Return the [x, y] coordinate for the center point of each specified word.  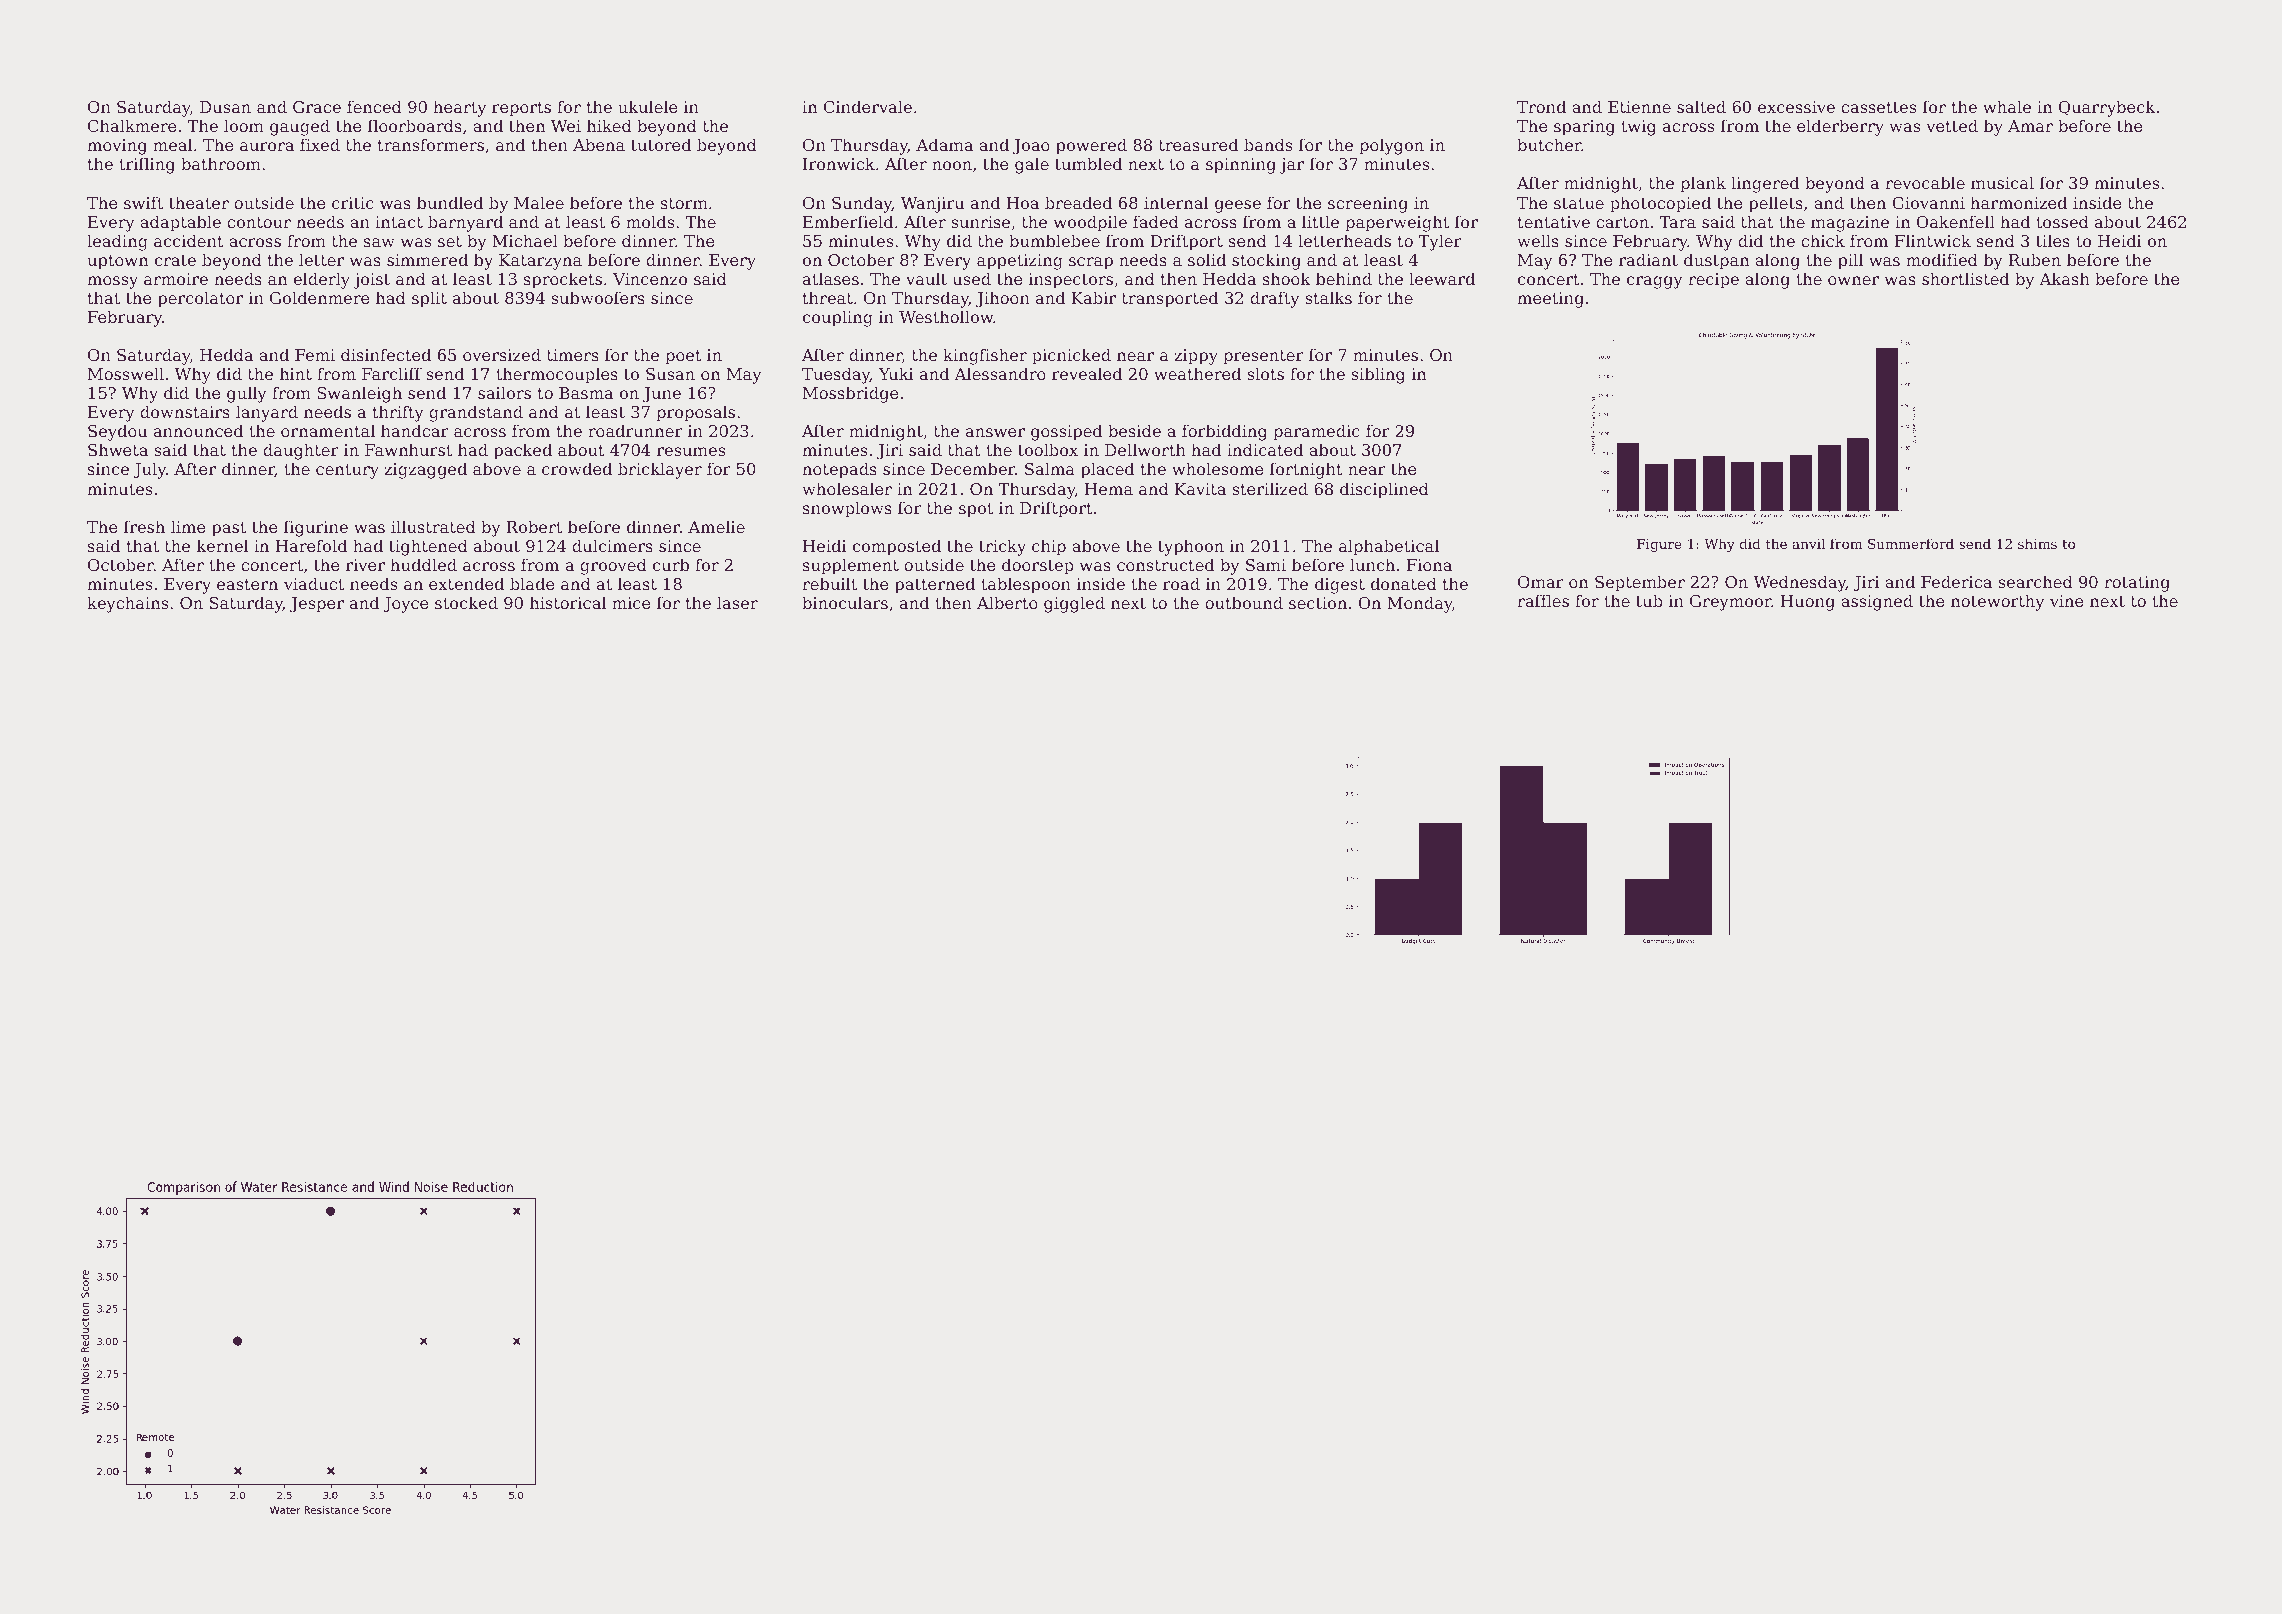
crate [175, 260]
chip [1049, 547]
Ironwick [839, 163]
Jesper [317, 605]
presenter [1264, 357]
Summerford [1911, 543]
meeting [1550, 300]
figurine [316, 528]
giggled [1074, 604]
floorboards [415, 125]
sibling [1378, 375]
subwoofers [598, 297]
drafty [1274, 299]
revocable [1925, 182]
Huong [1808, 603]
